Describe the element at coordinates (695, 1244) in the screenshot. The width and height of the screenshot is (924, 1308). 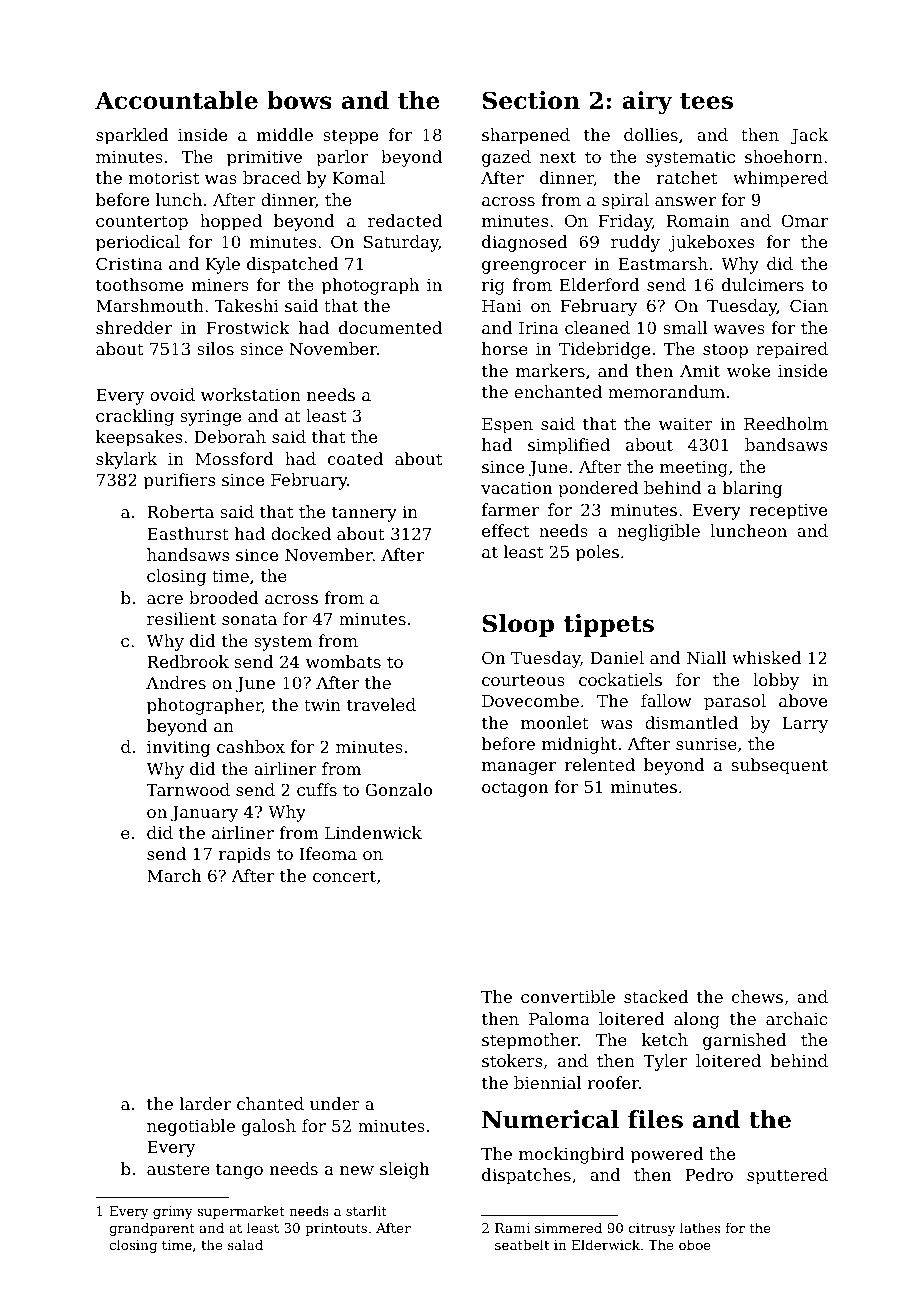
I see `oboe` at that location.
